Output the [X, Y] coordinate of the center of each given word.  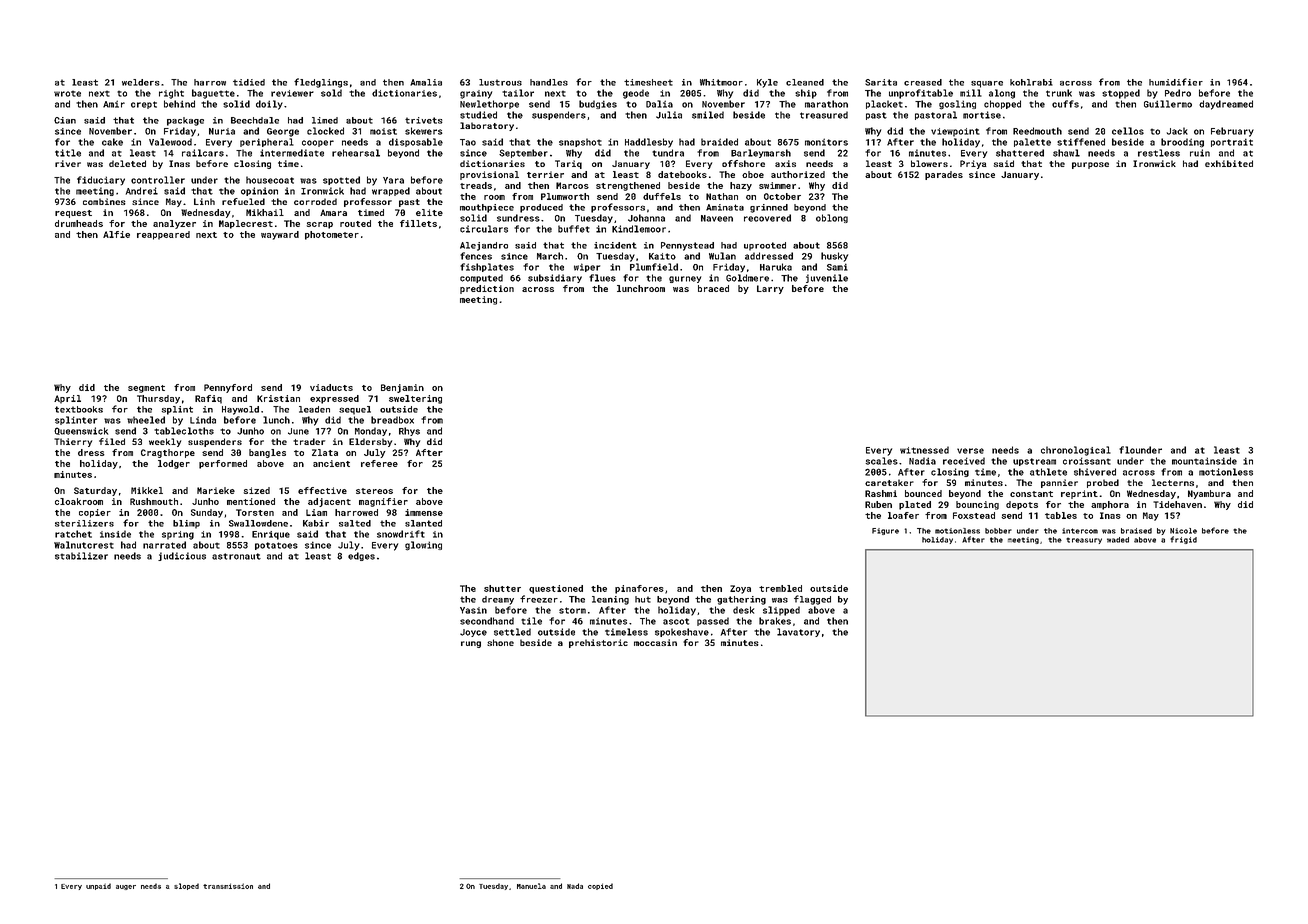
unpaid [98, 886]
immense [424, 512]
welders [141, 82]
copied [600, 886]
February [1232, 132]
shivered [1095, 472]
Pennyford [228, 388]
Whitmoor [721, 82]
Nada [575, 886]
